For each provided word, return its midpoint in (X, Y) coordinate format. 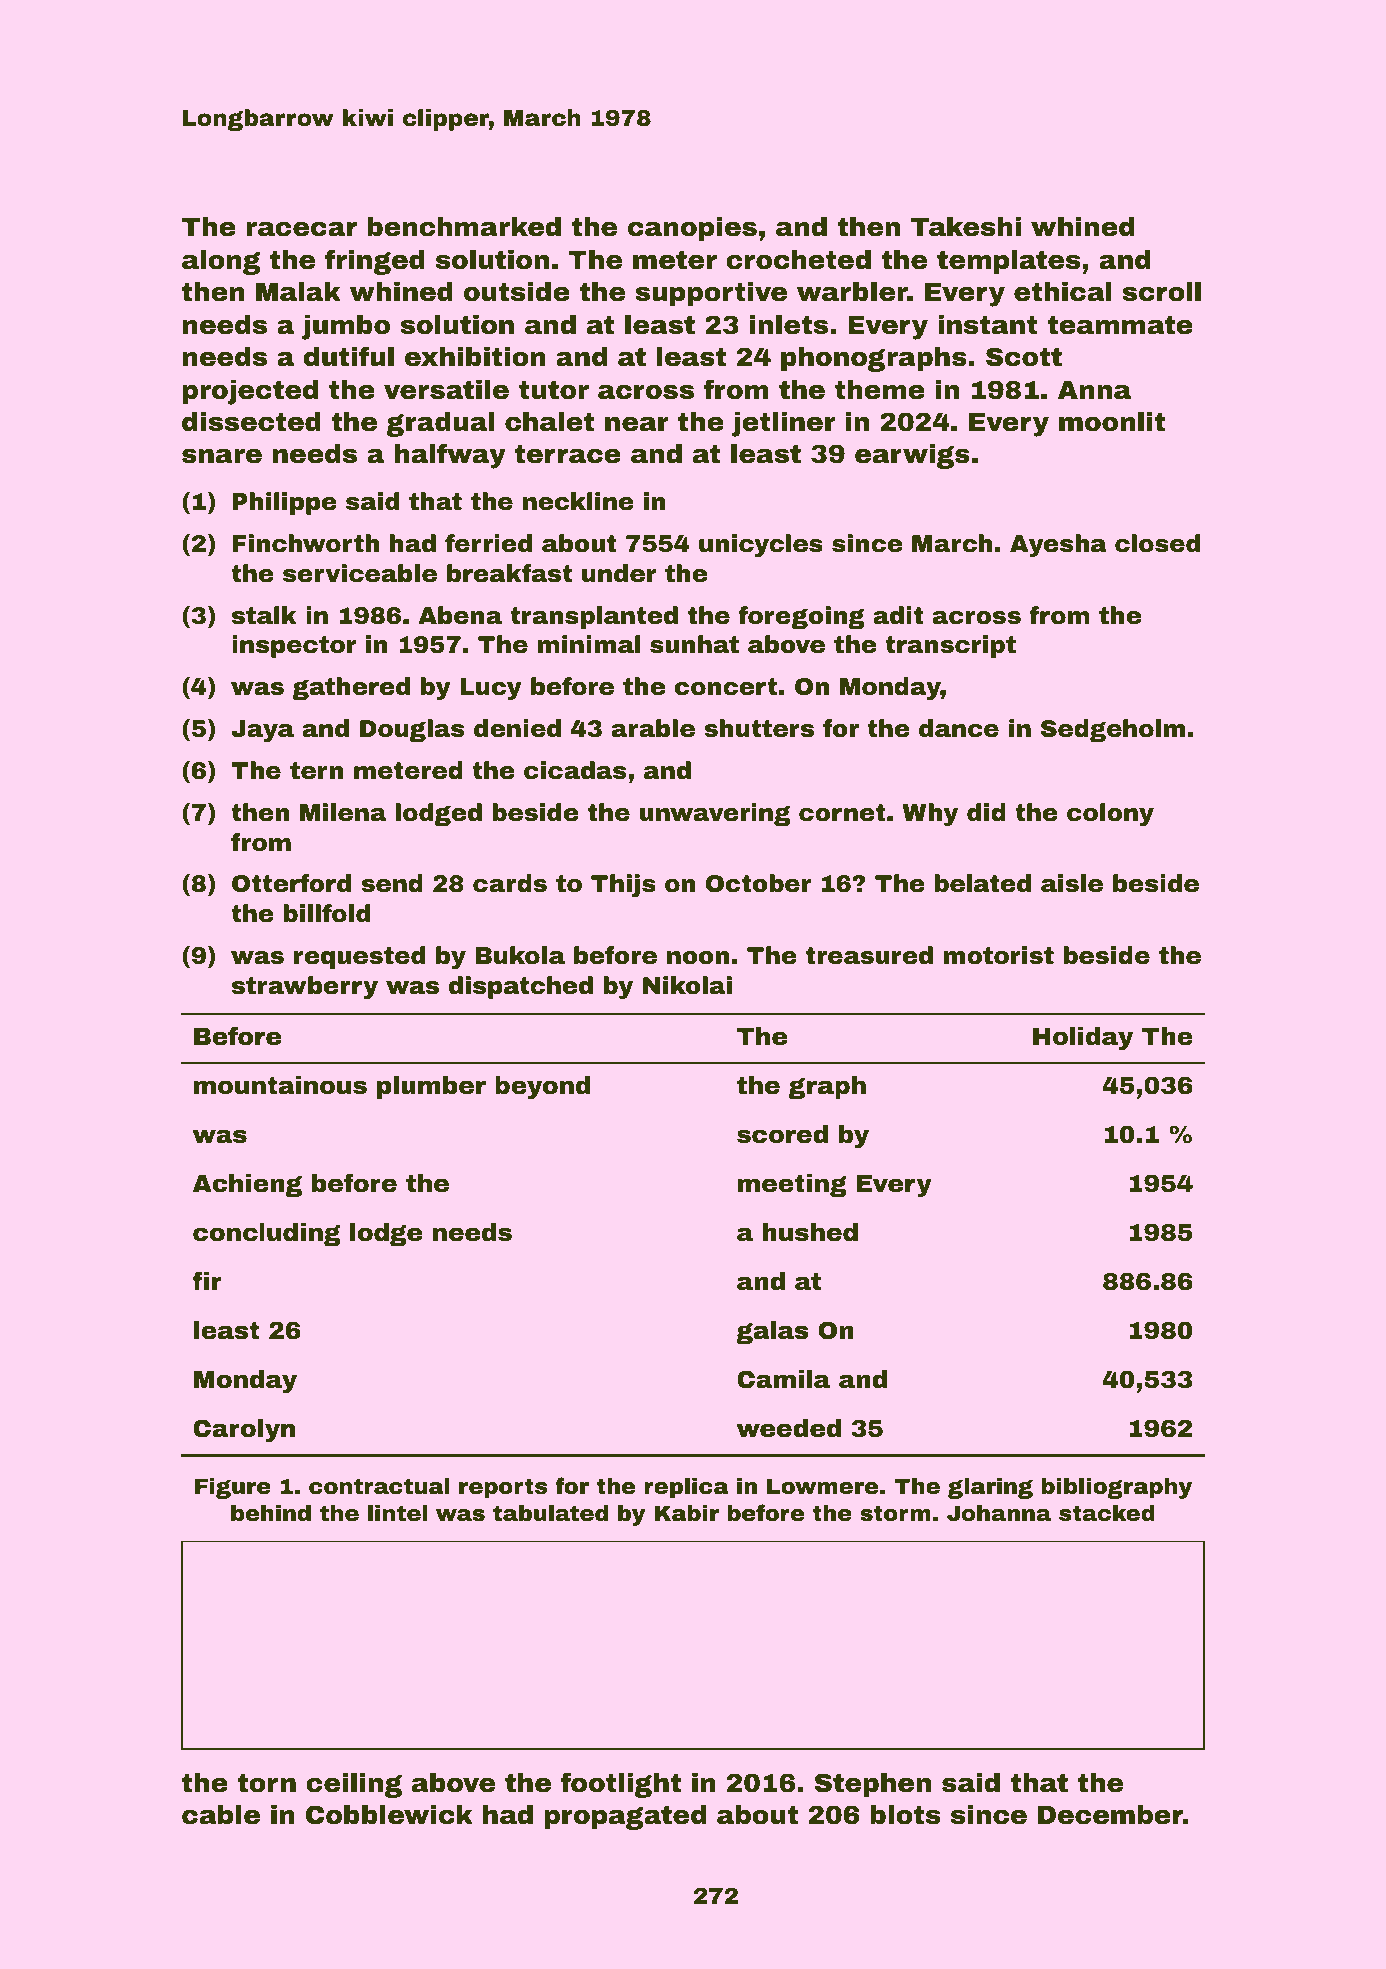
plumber (431, 1087)
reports (503, 1488)
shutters (759, 728)
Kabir (686, 1513)
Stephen (873, 1785)
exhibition (475, 357)
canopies (692, 229)
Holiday (1083, 1038)
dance (959, 728)
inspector (294, 646)
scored (782, 1134)
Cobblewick (389, 1815)
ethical (1063, 292)
